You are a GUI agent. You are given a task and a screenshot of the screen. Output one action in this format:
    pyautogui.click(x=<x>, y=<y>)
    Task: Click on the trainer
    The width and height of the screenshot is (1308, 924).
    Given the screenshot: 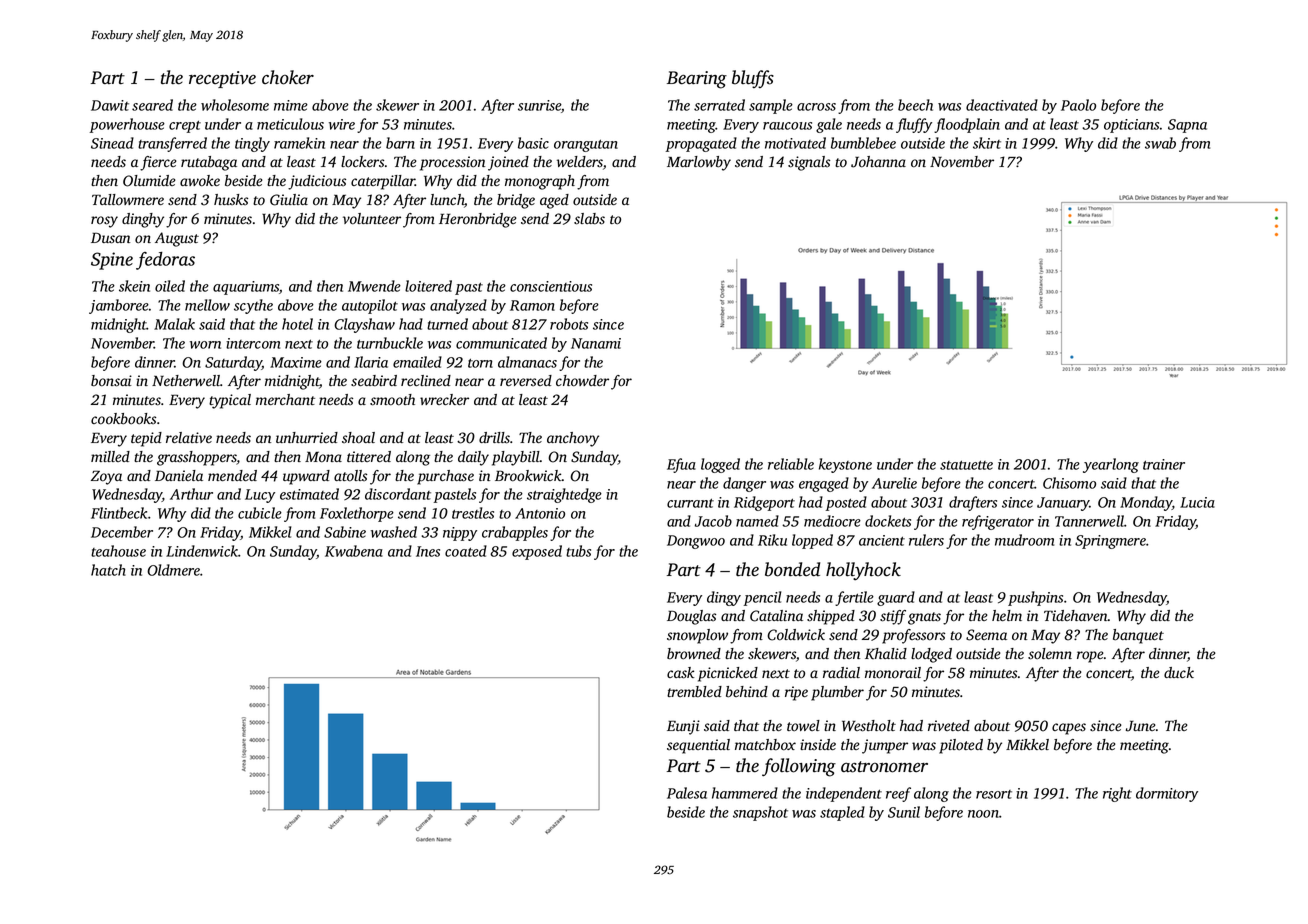 What is the action you would take?
    pyautogui.click(x=1164, y=464)
